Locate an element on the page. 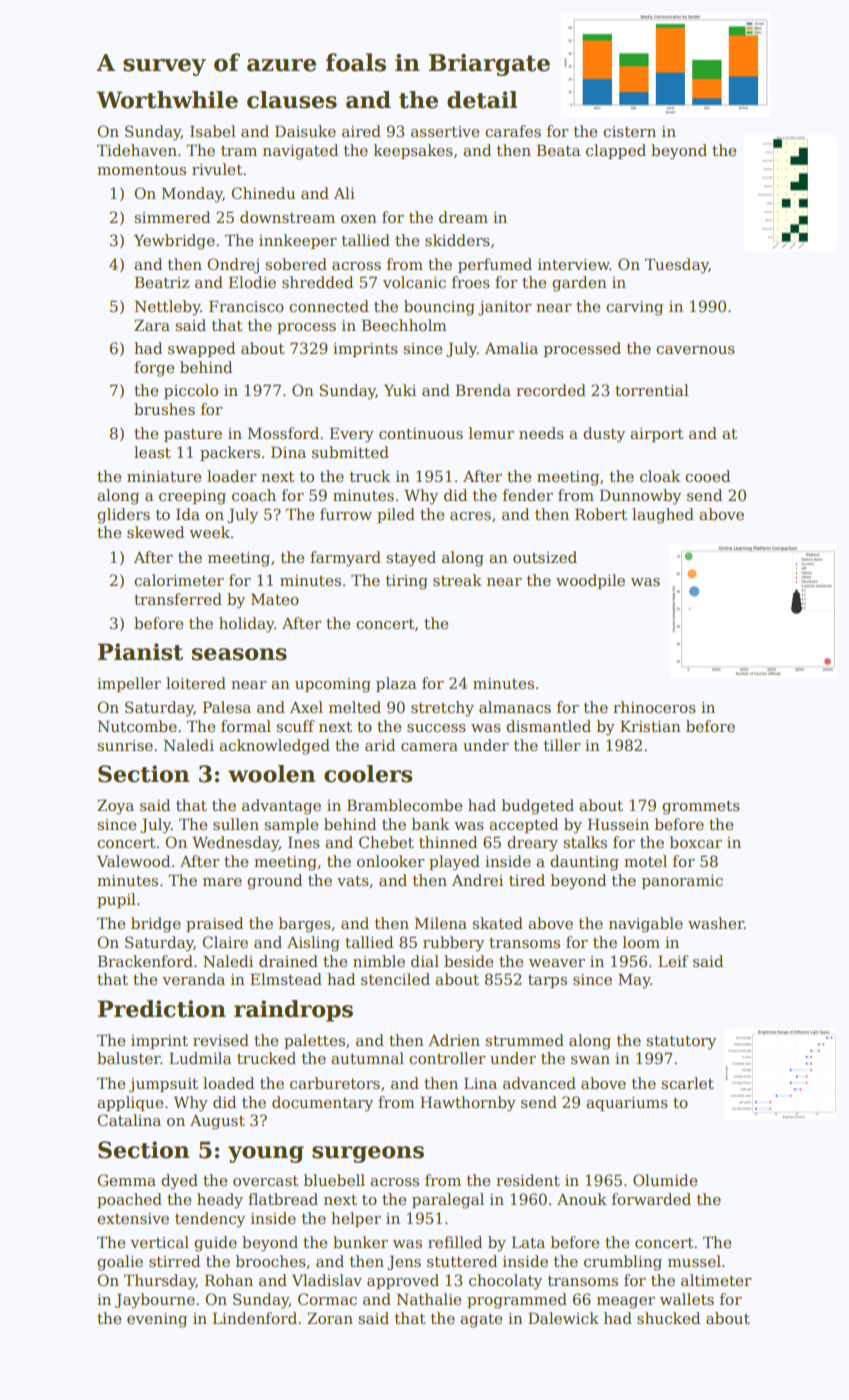 The width and height of the document is (849, 1400). washer is located at coordinates (716, 923).
